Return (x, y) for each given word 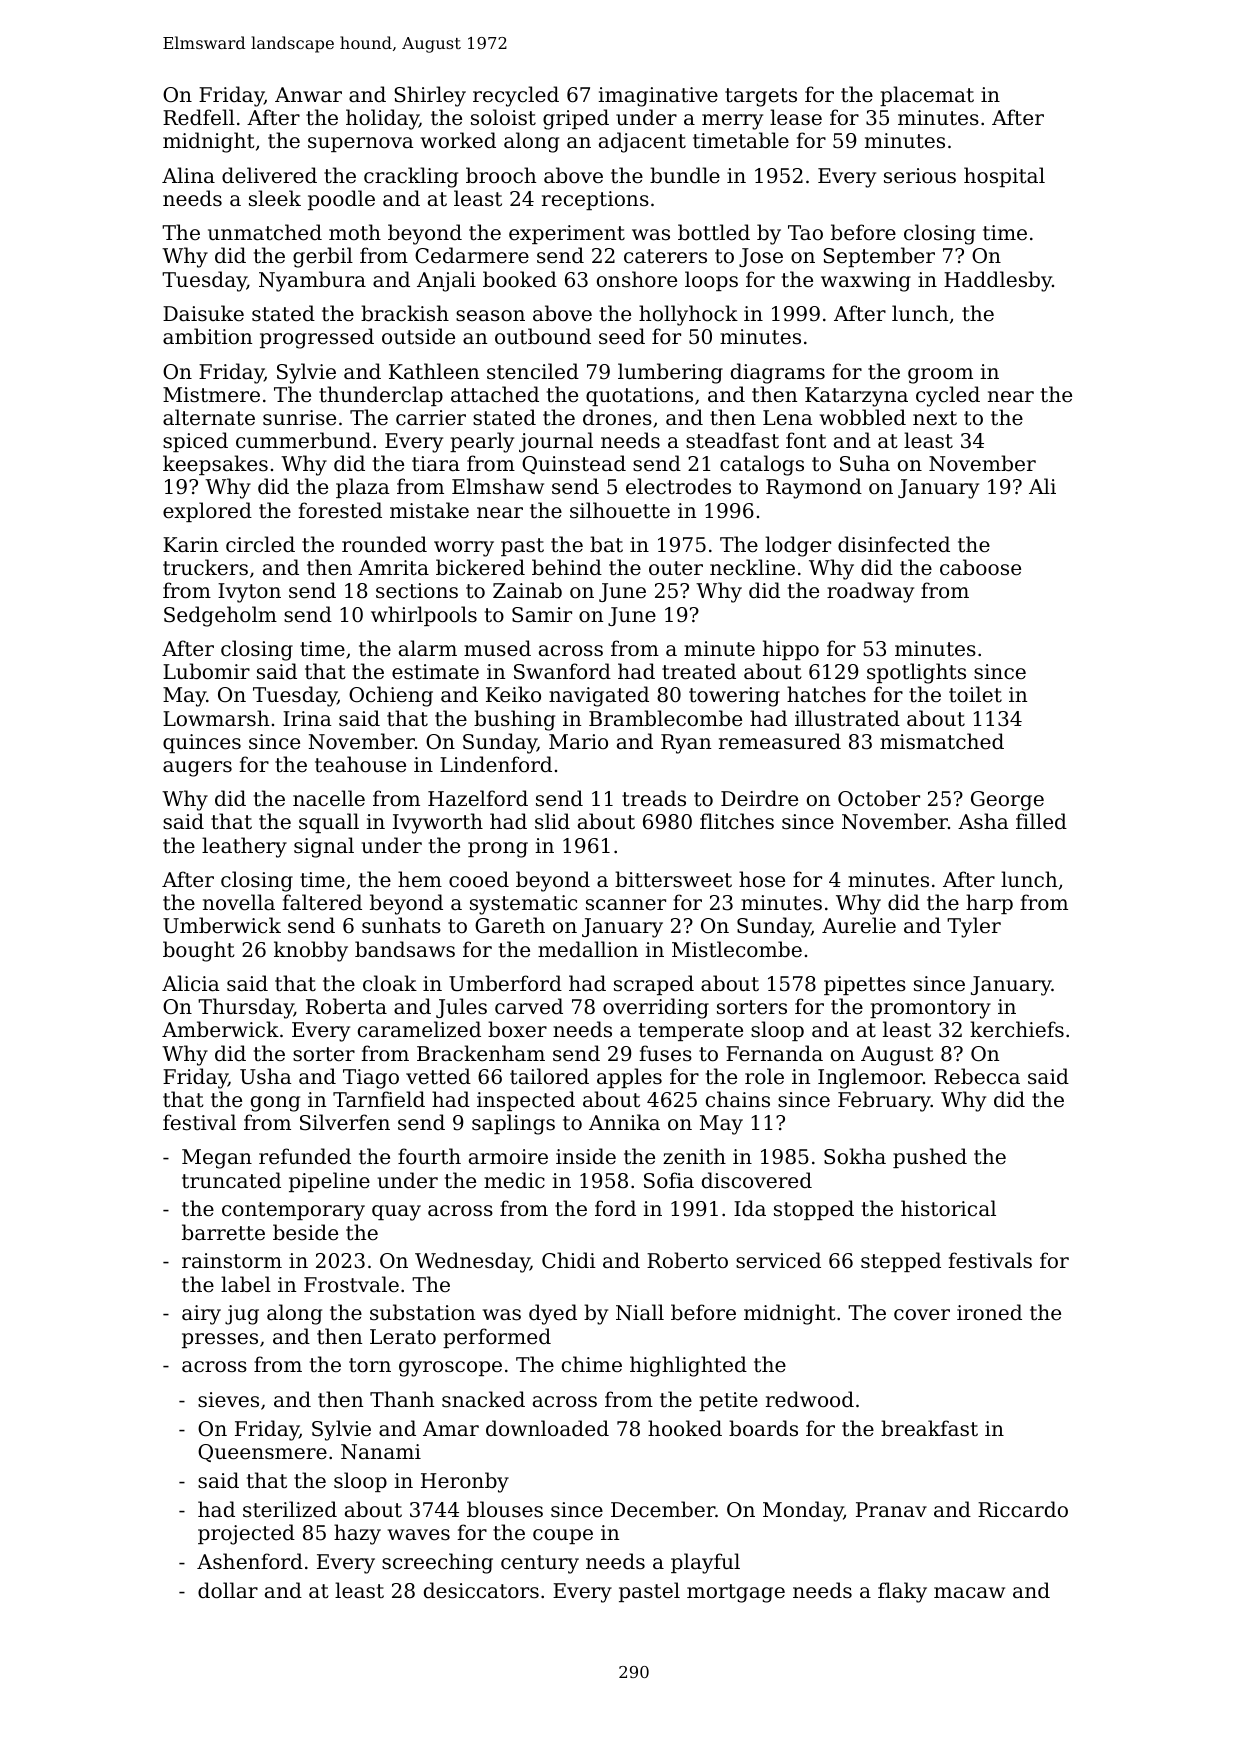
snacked (483, 1399)
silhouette (620, 510)
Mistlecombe (737, 949)
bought (199, 951)
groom (940, 376)
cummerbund (303, 440)
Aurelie (859, 925)
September (879, 257)
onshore (637, 279)
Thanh (402, 1399)
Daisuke (203, 313)
